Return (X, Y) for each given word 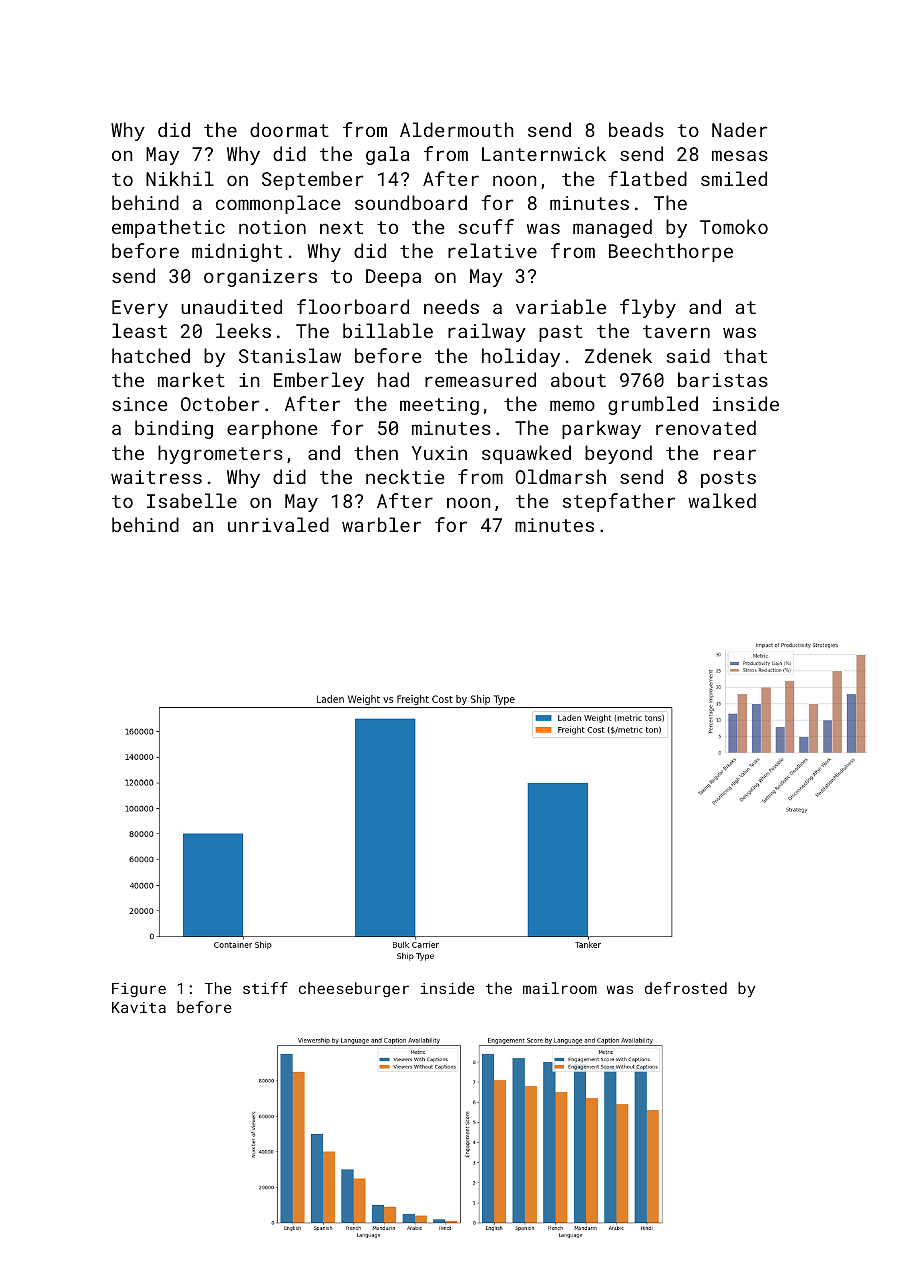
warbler (381, 524)
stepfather (618, 502)
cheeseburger (354, 989)
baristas (723, 379)
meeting (439, 406)
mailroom (560, 988)
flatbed (647, 178)
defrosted (686, 988)
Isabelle (192, 500)
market (191, 379)
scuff (486, 226)
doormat (289, 129)
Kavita (139, 1007)
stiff (265, 988)
